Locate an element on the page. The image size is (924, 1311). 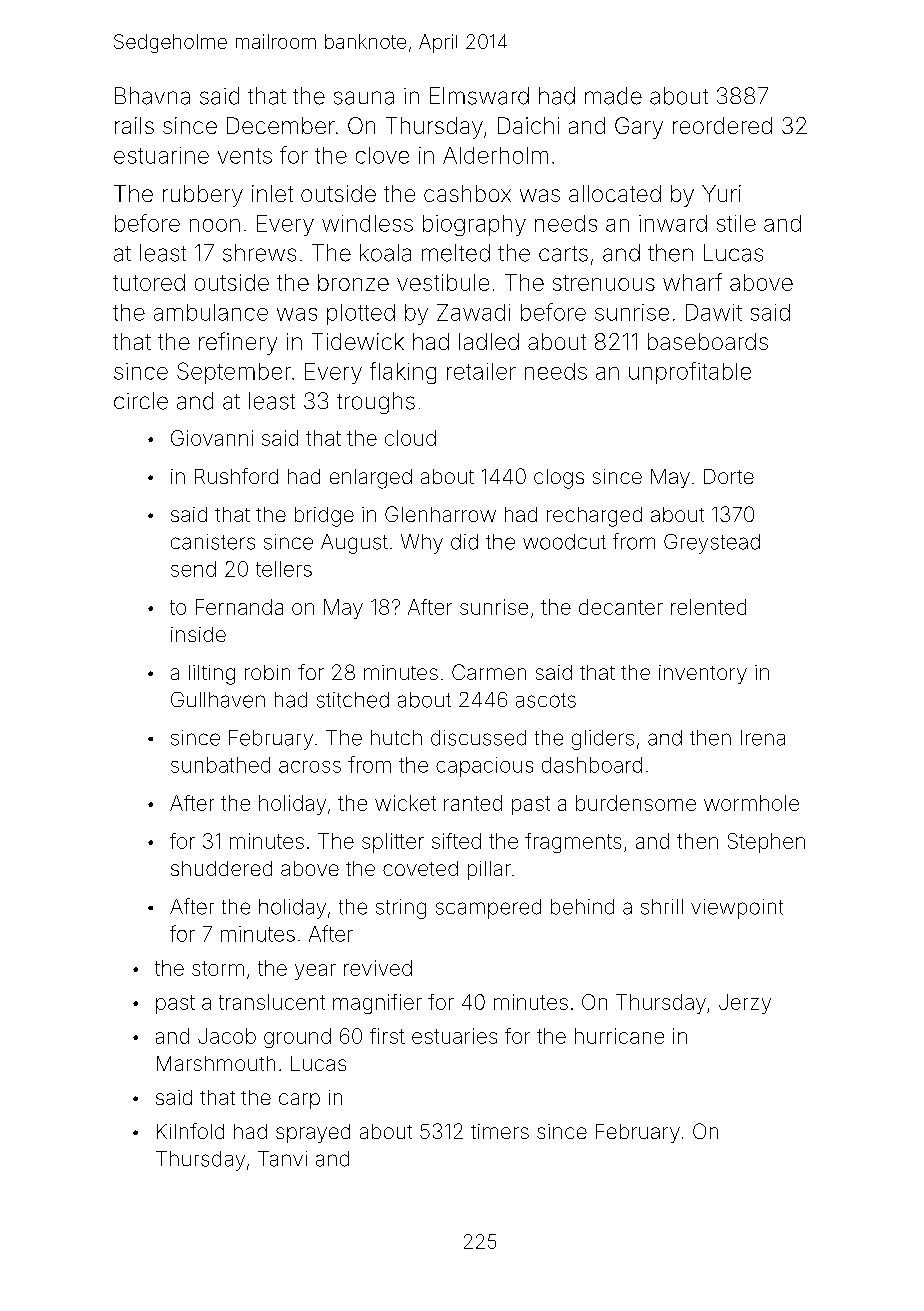
September is located at coordinates (234, 373).
